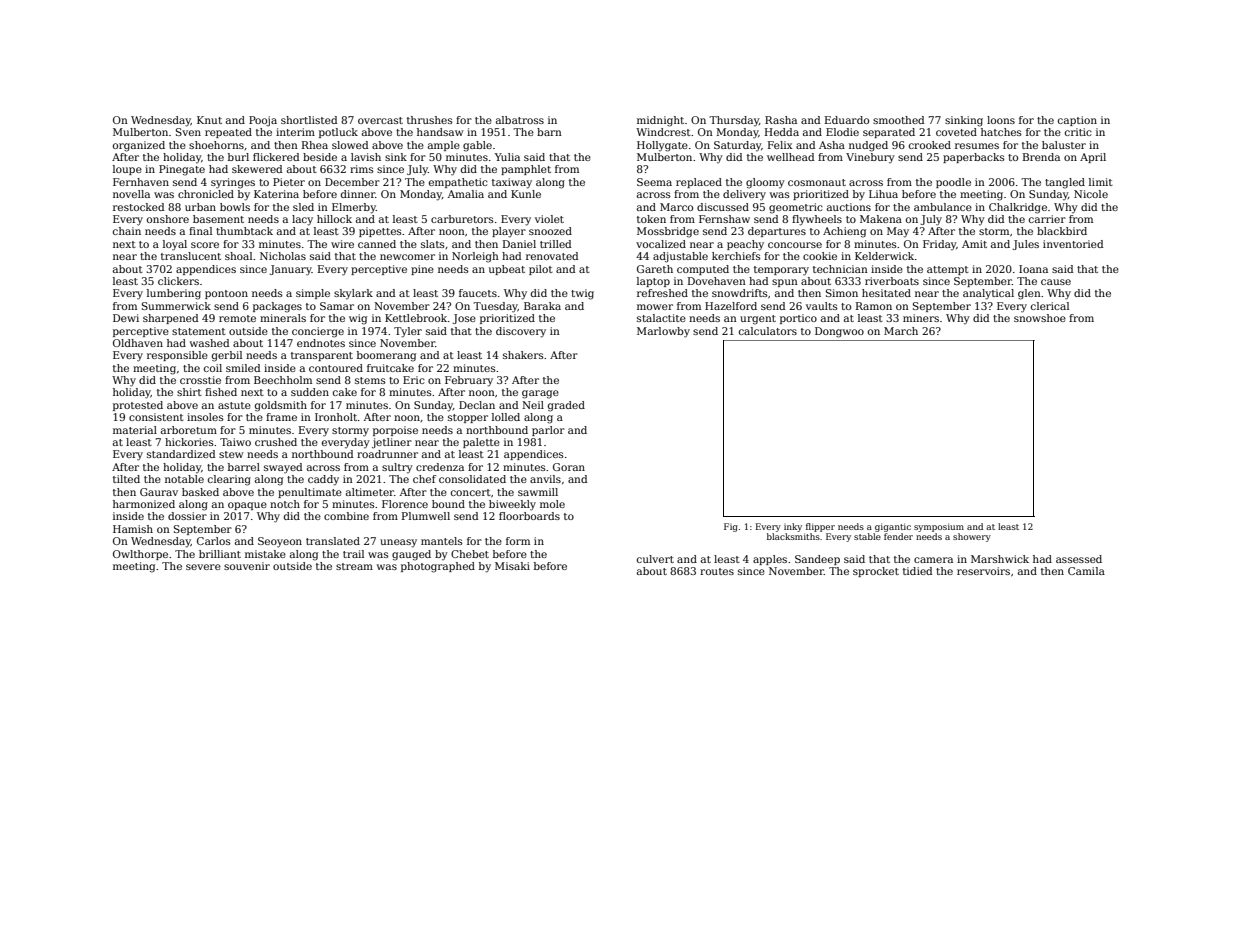 The image size is (1233, 952). Describe the element at coordinates (901, 331) in the screenshot. I see `March` at that location.
